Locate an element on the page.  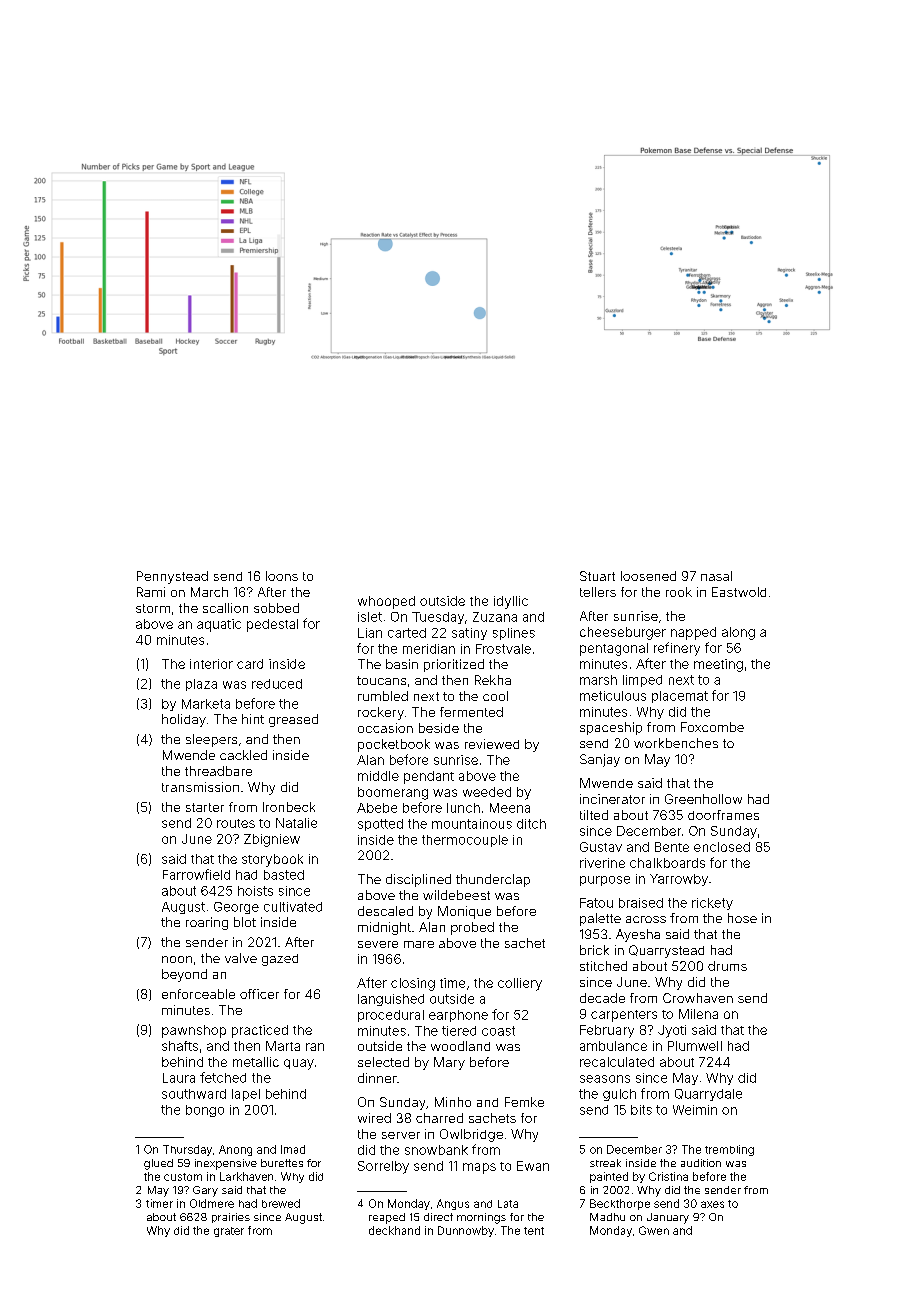
hose is located at coordinates (742, 918).
